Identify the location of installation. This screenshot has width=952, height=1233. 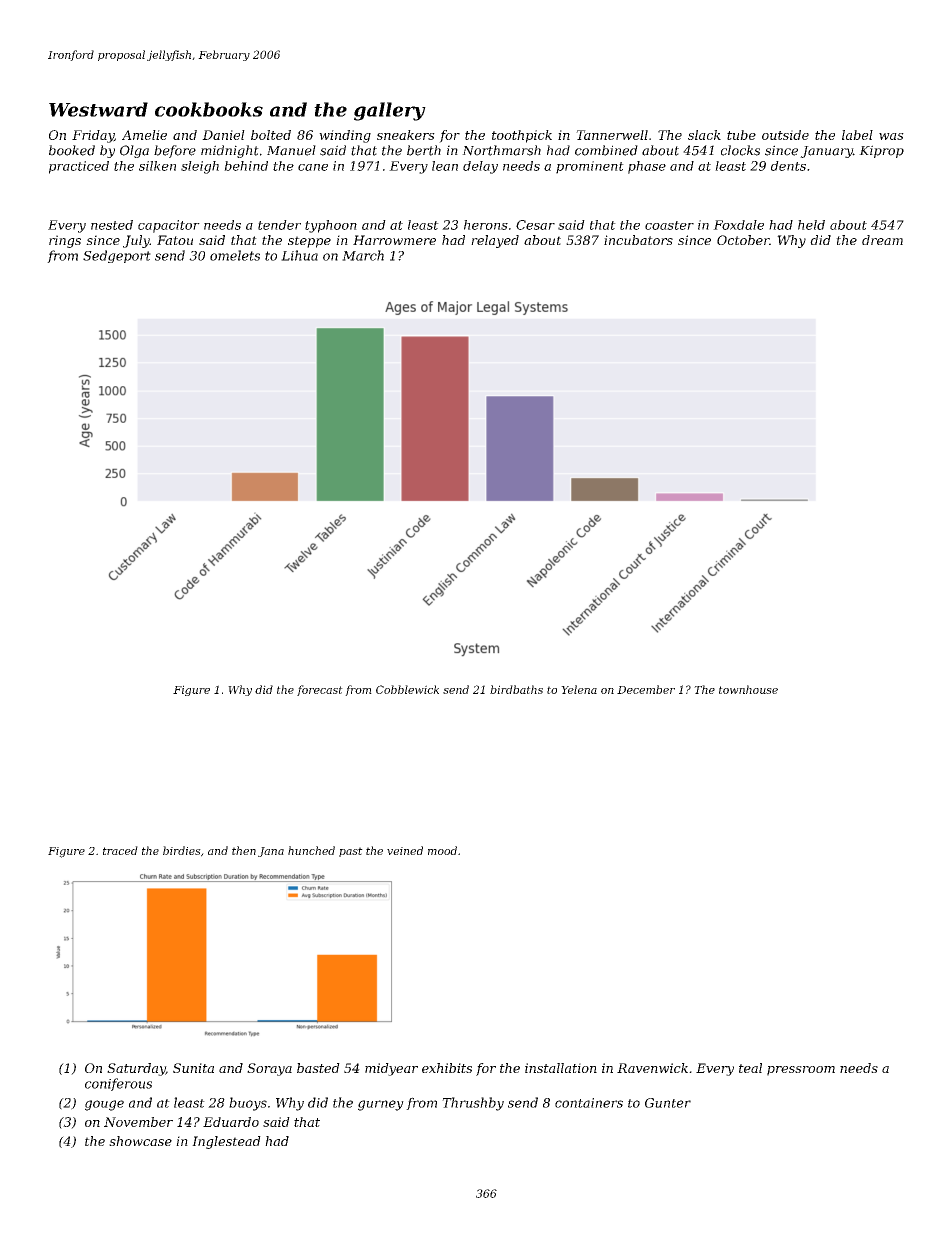
(561, 1068).
